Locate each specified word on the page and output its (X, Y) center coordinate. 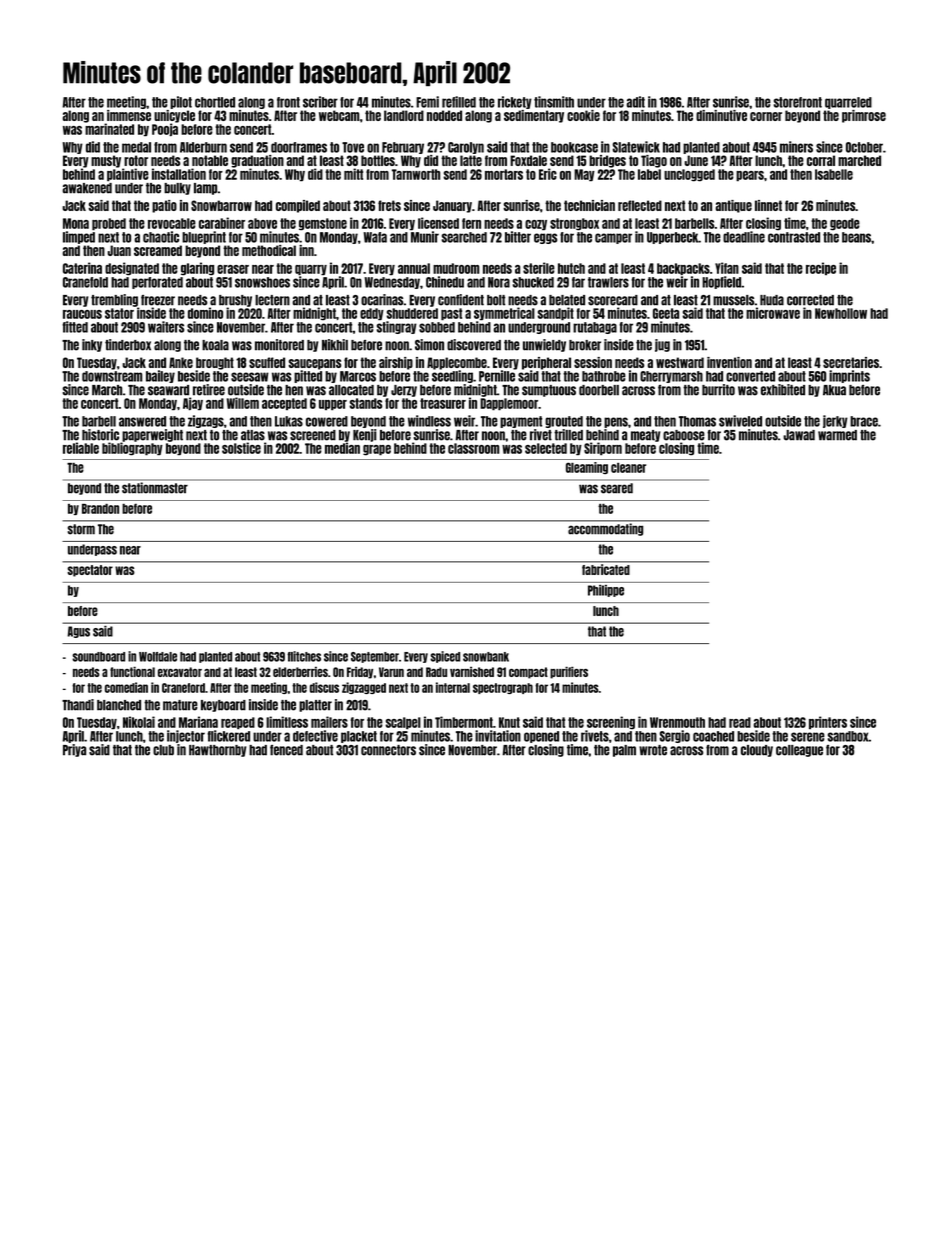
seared (617, 488)
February (403, 148)
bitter (518, 237)
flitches (304, 656)
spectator (90, 571)
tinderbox (128, 345)
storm (81, 529)
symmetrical (504, 313)
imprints (849, 376)
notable (210, 160)
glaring (197, 269)
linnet (768, 205)
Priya (74, 750)
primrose (864, 116)
